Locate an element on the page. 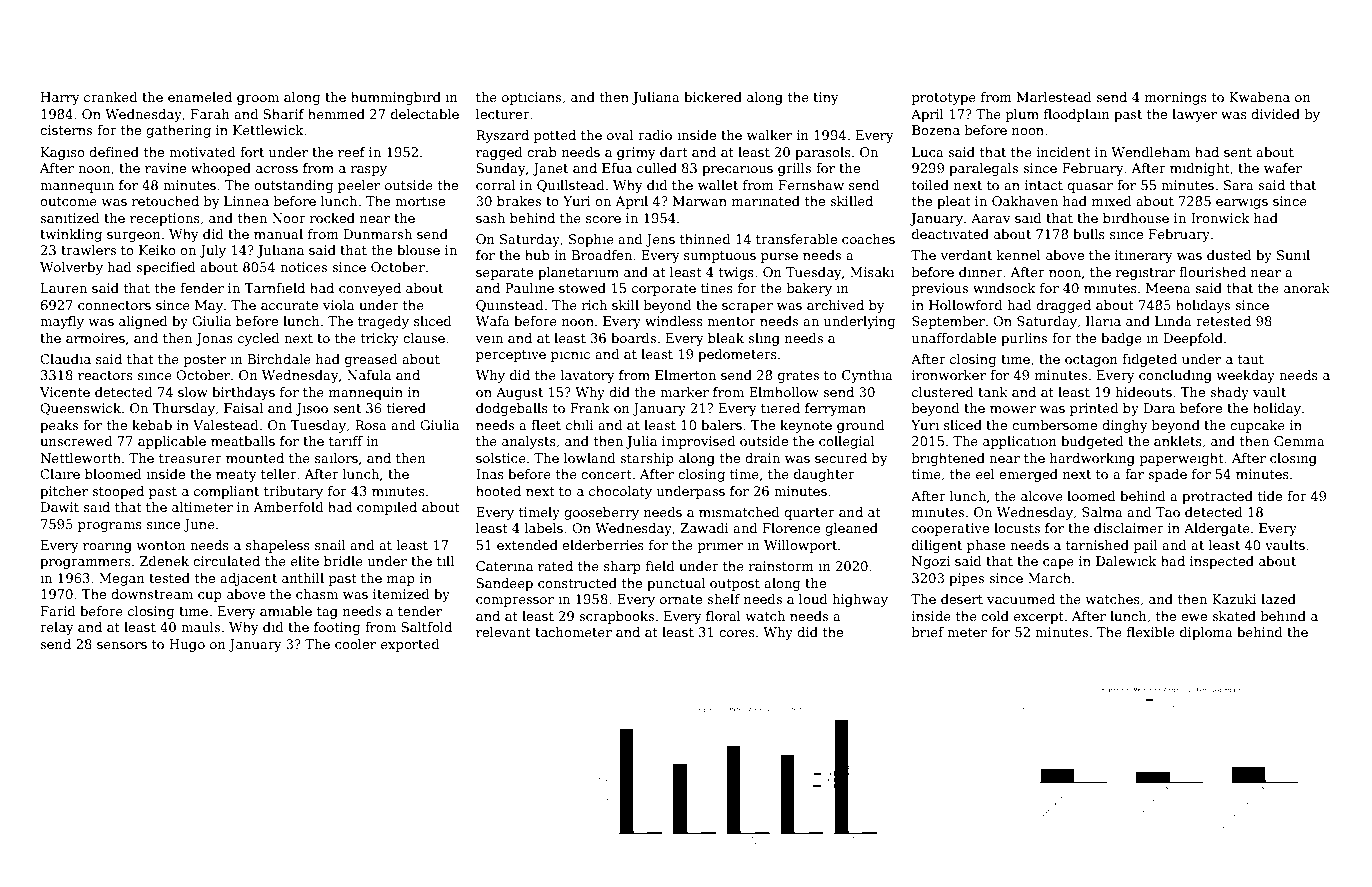  tender is located at coordinates (420, 611).
